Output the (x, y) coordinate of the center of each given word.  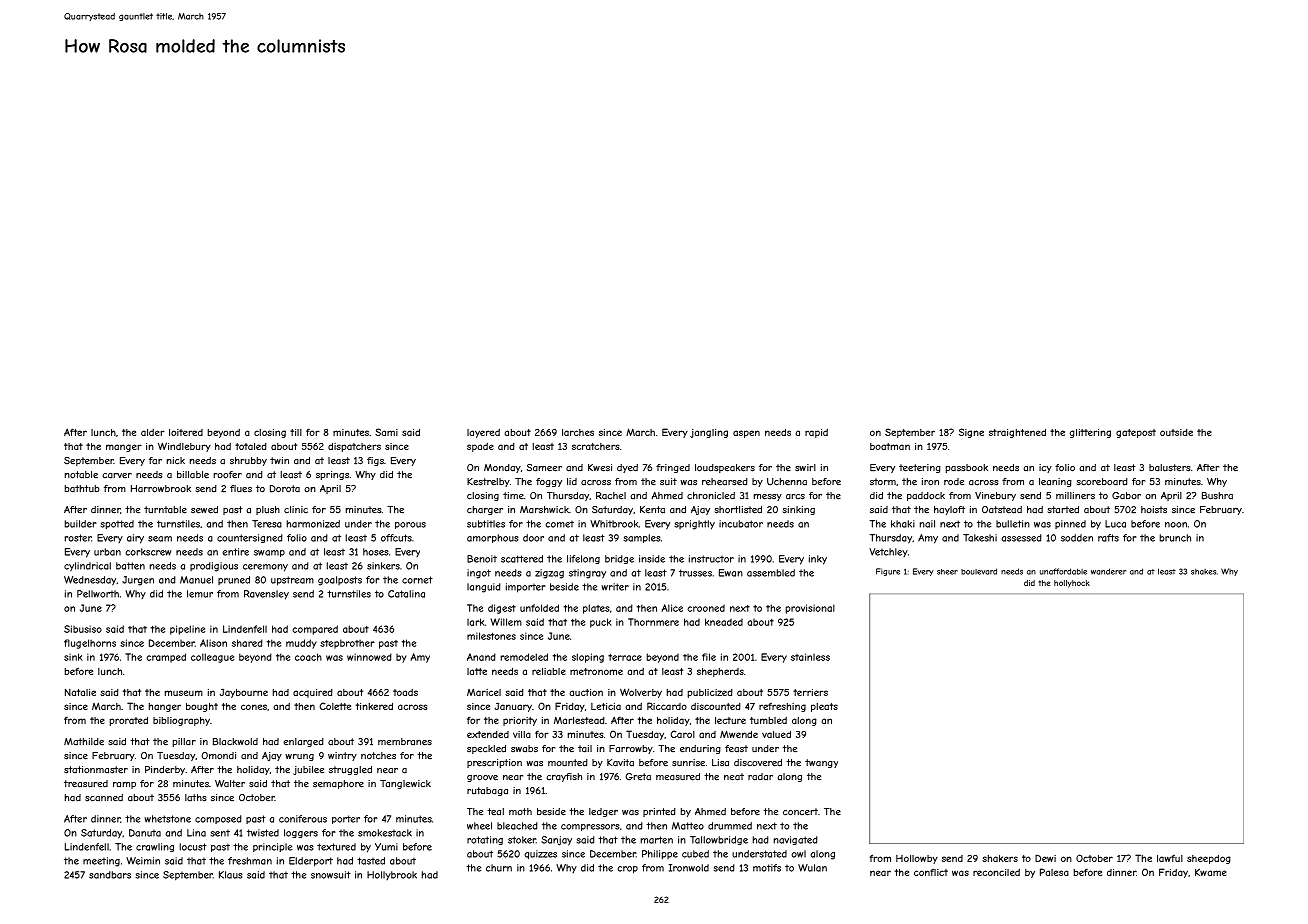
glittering (1090, 433)
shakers (1000, 858)
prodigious (214, 567)
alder (153, 432)
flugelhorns (90, 644)
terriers (810, 692)
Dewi (1045, 858)
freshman (250, 861)
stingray (587, 574)
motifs (767, 868)
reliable (549, 671)
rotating (485, 840)
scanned (104, 798)
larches (578, 432)
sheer (947, 572)
